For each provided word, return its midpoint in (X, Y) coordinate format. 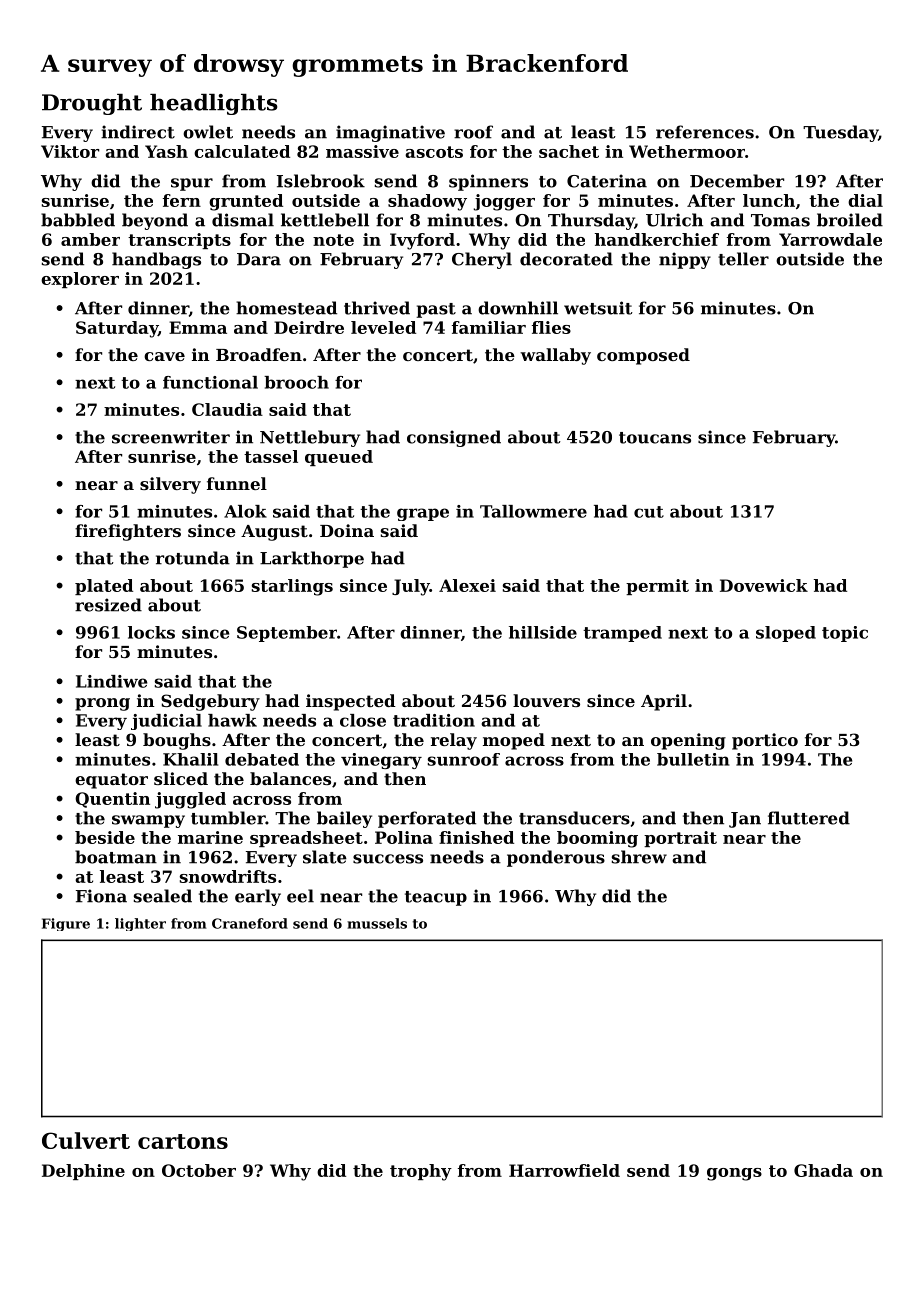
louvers (546, 700)
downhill (518, 308)
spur (192, 184)
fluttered (809, 818)
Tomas (780, 220)
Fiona (101, 896)
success (388, 859)
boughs (177, 741)
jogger (504, 202)
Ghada (823, 1170)
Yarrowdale (830, 239)
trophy (421, 1172)
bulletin (693, 759)
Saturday (117, 329)
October (199, 1170)
